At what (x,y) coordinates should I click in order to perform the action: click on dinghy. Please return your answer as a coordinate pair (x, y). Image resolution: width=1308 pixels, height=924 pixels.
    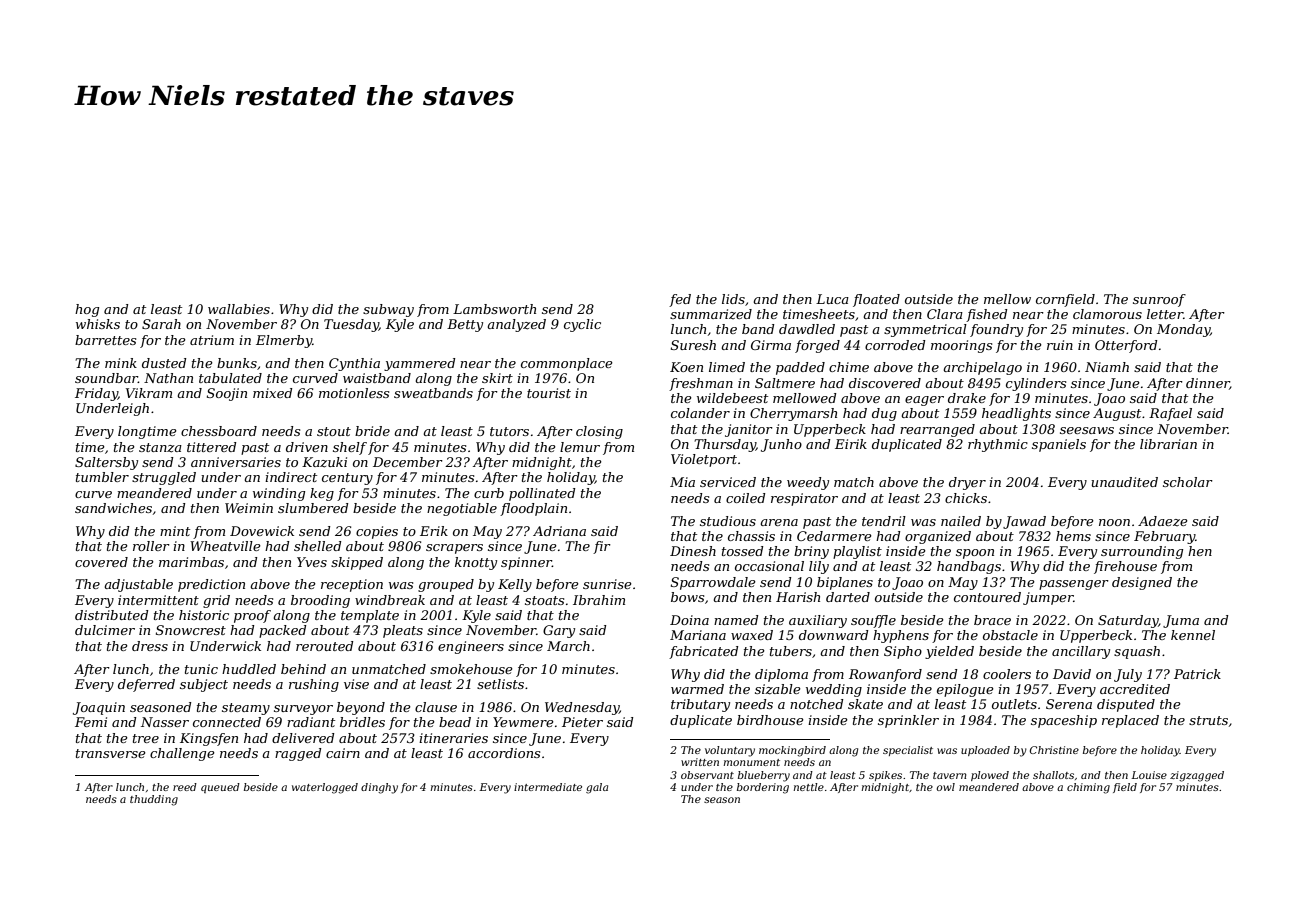
    Looking at the image, I should click on (379, 788).
